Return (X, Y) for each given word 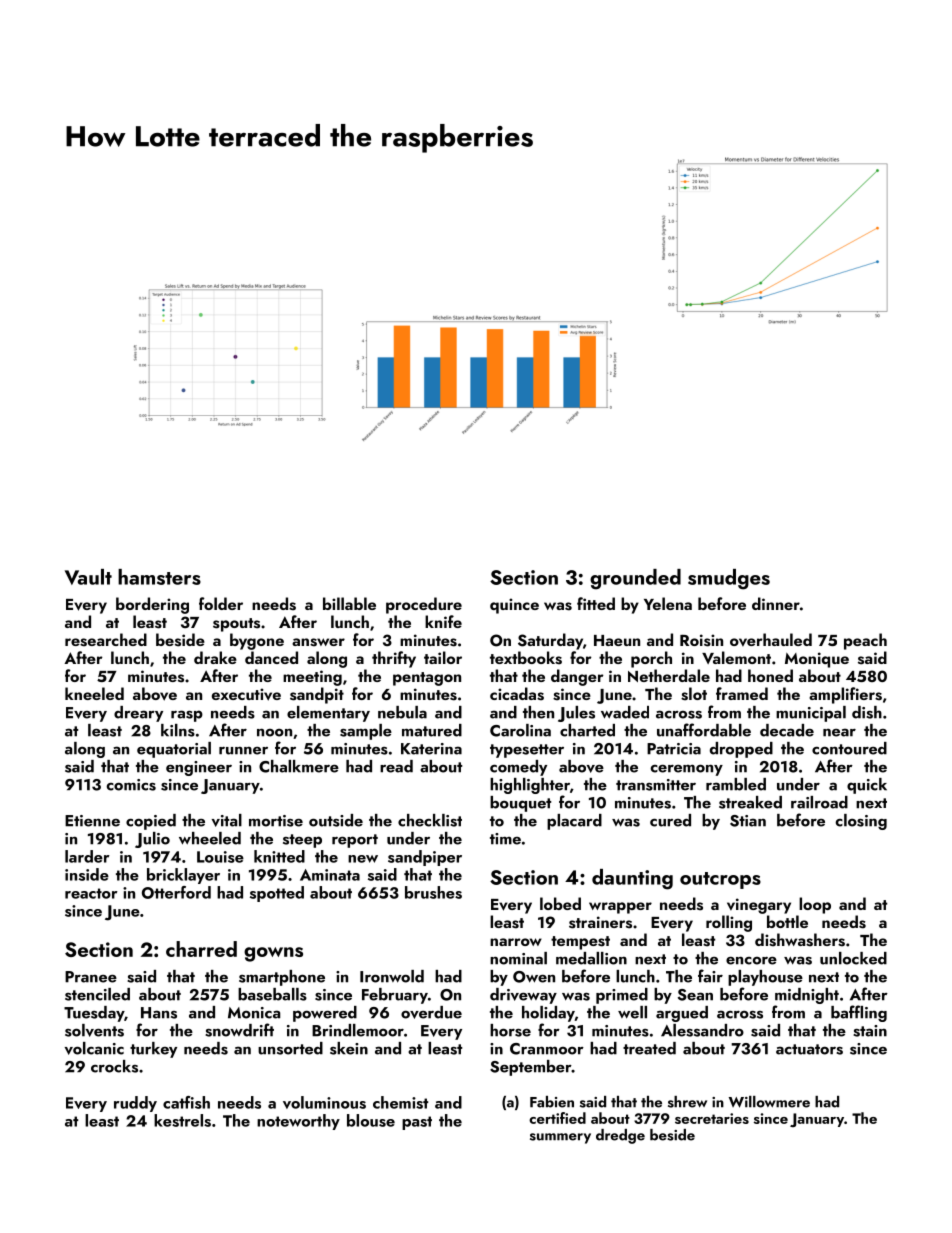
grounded (635, 579)
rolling (729, 923)
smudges (729, 579)
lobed (560, 903)
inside (87, 874)
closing (861, 822)
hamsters (159, 577)
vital (227, 820)
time (505, 839)
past (417, 1123)
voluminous (324, 1102)
